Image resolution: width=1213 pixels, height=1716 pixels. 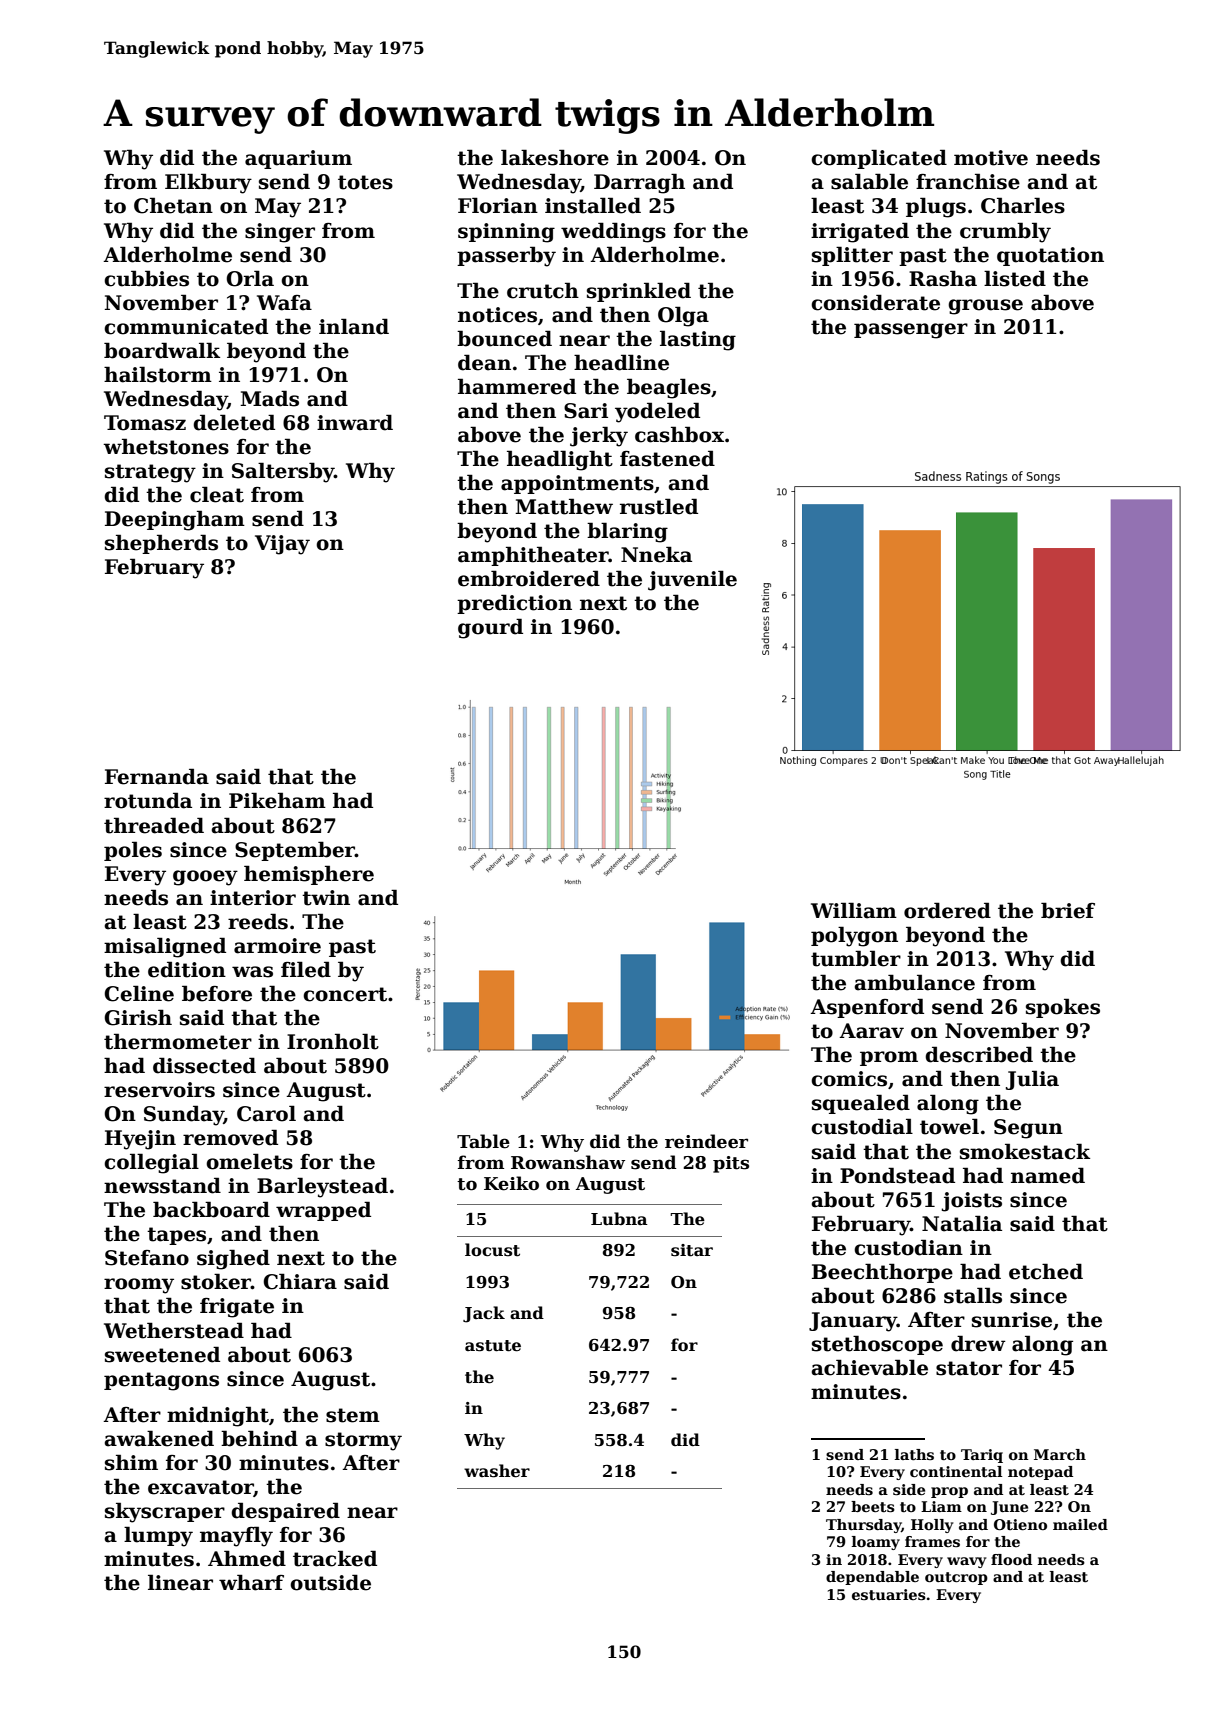 I want to click on washer, so click(x=497, y=1471).
